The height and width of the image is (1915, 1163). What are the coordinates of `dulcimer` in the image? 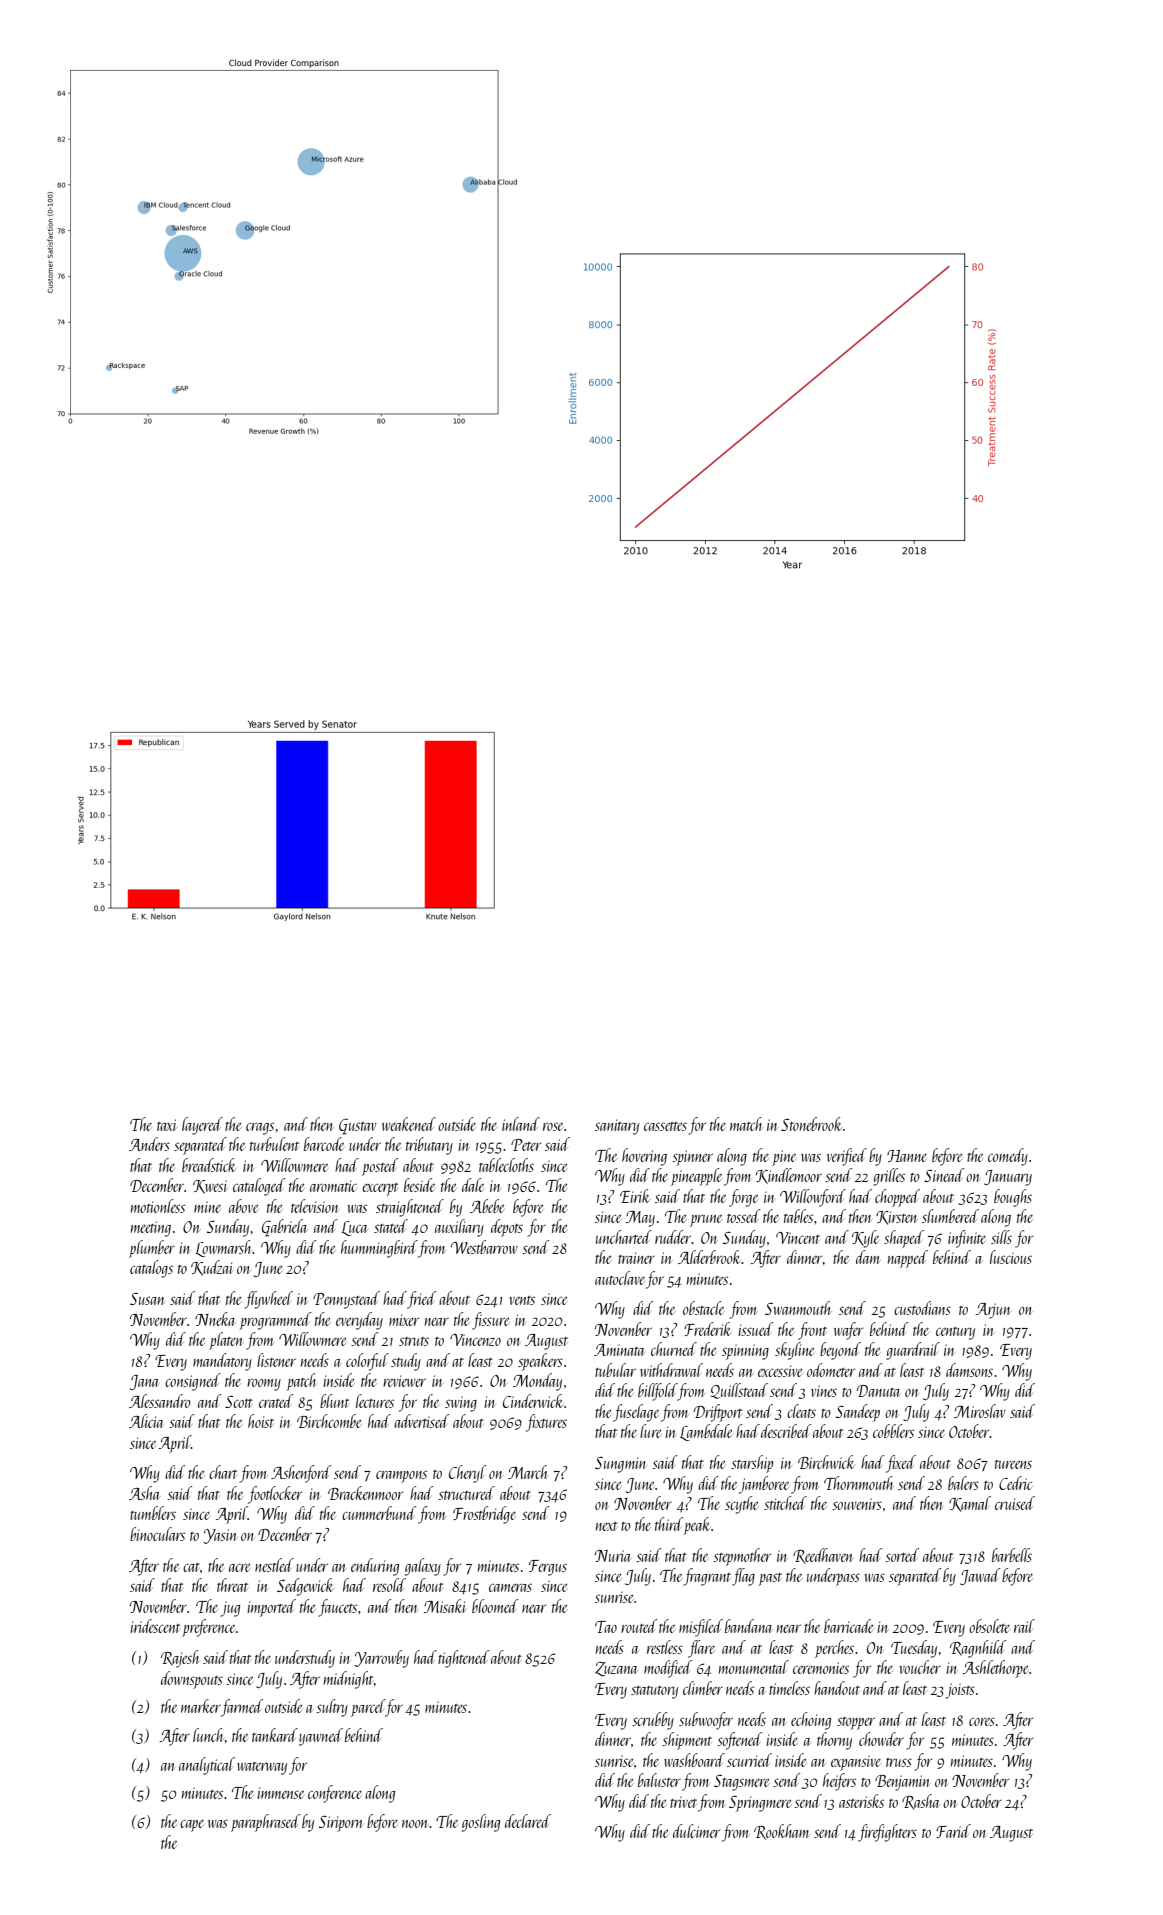 It's located at (696, 1831).
